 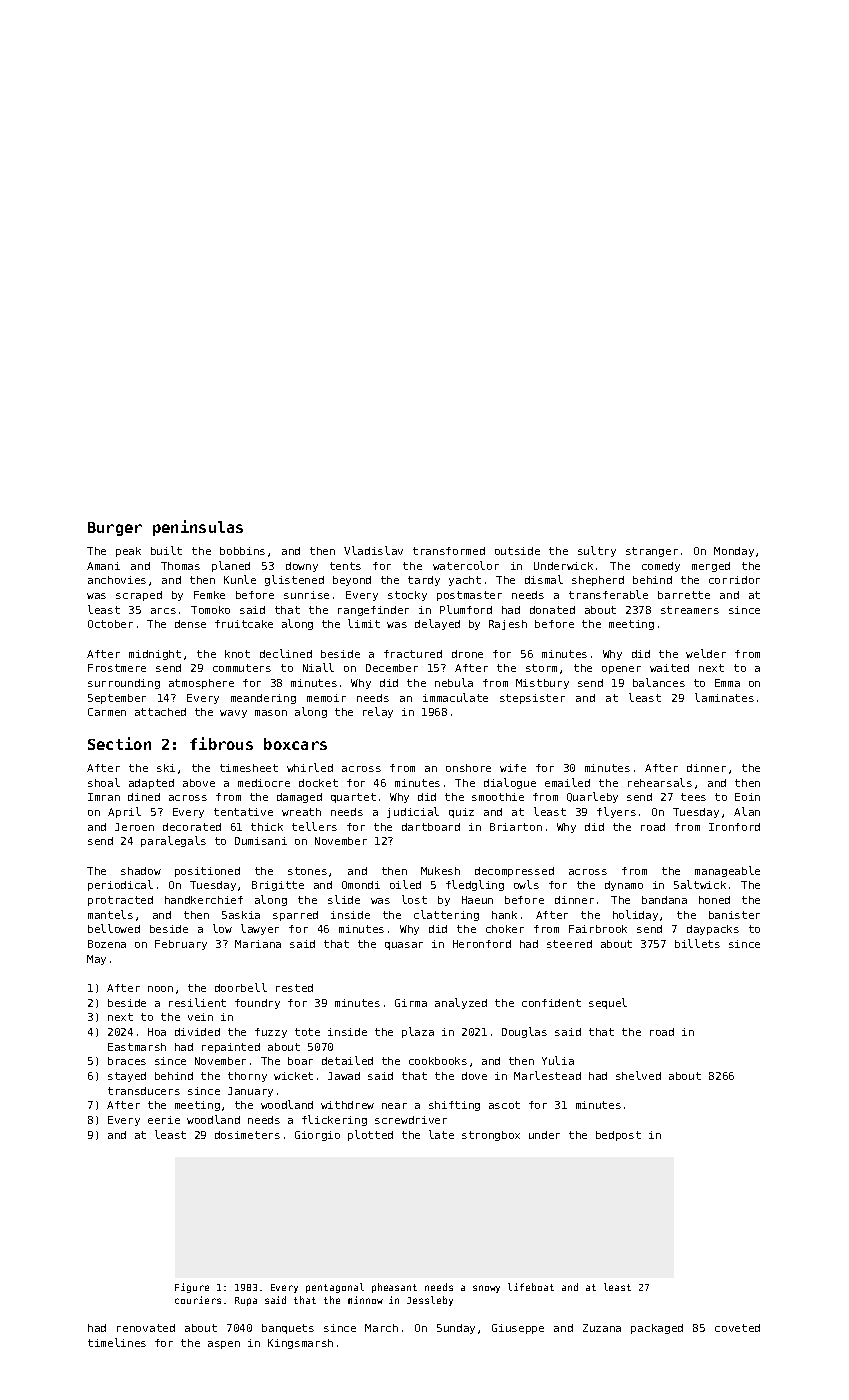 What do you see at coordinates (207, 872) in the screenshot?
I see `positioned` at bounding box center [207, 872].
